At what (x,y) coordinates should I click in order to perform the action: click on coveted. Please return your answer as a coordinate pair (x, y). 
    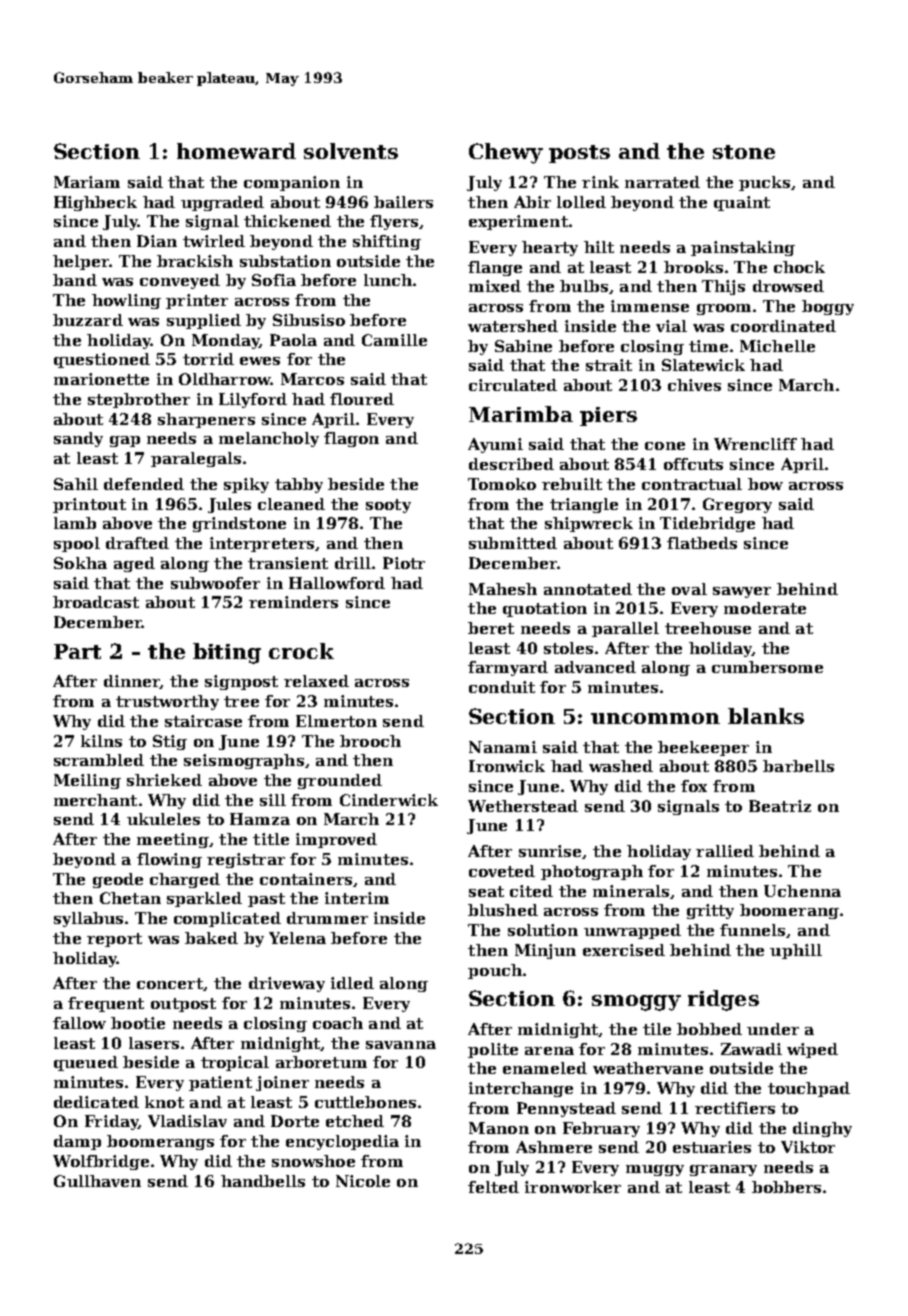
    Looking at the image, I should click on (502, 871).
